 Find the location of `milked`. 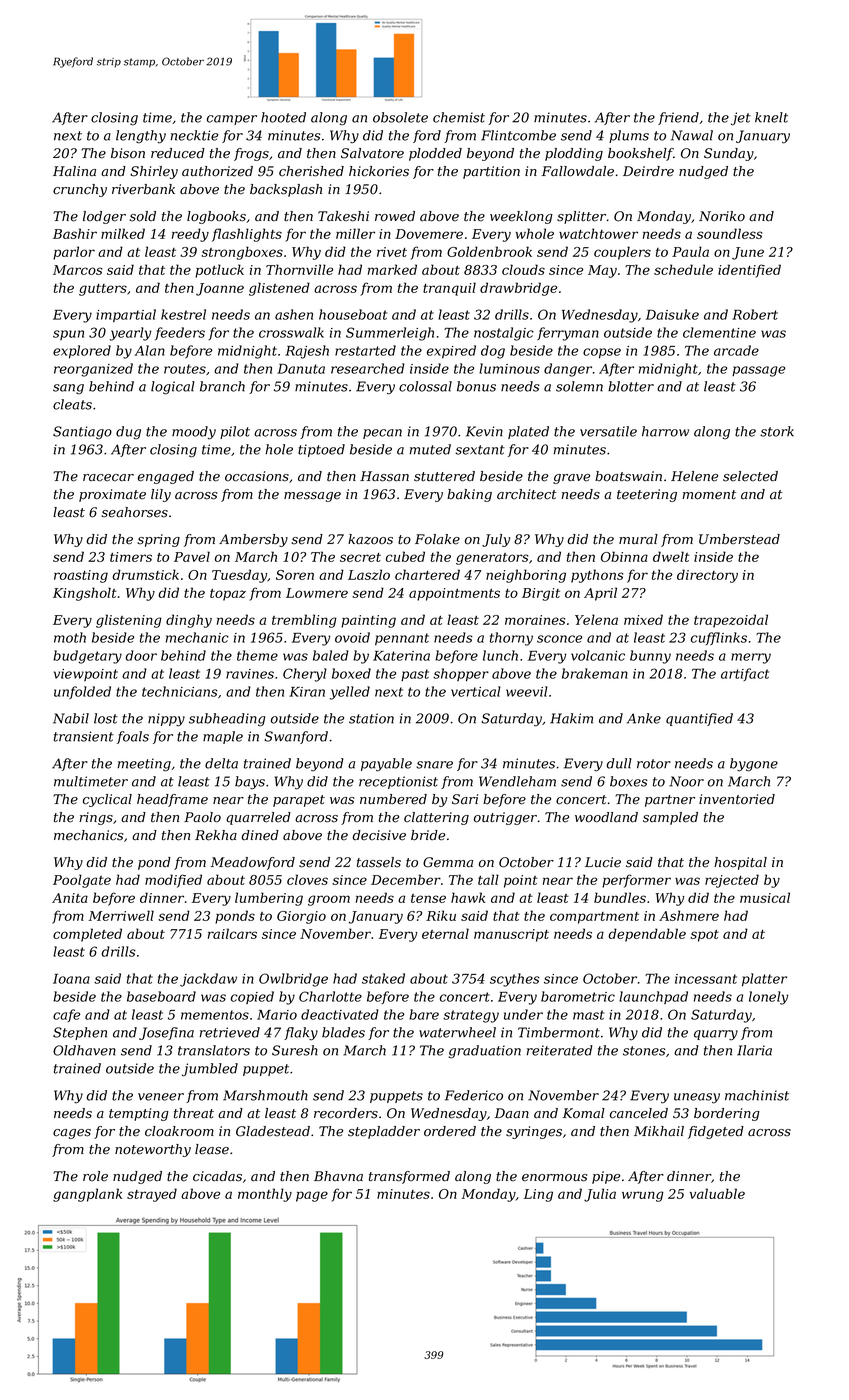

milked is located at coordinates (123, 233).
